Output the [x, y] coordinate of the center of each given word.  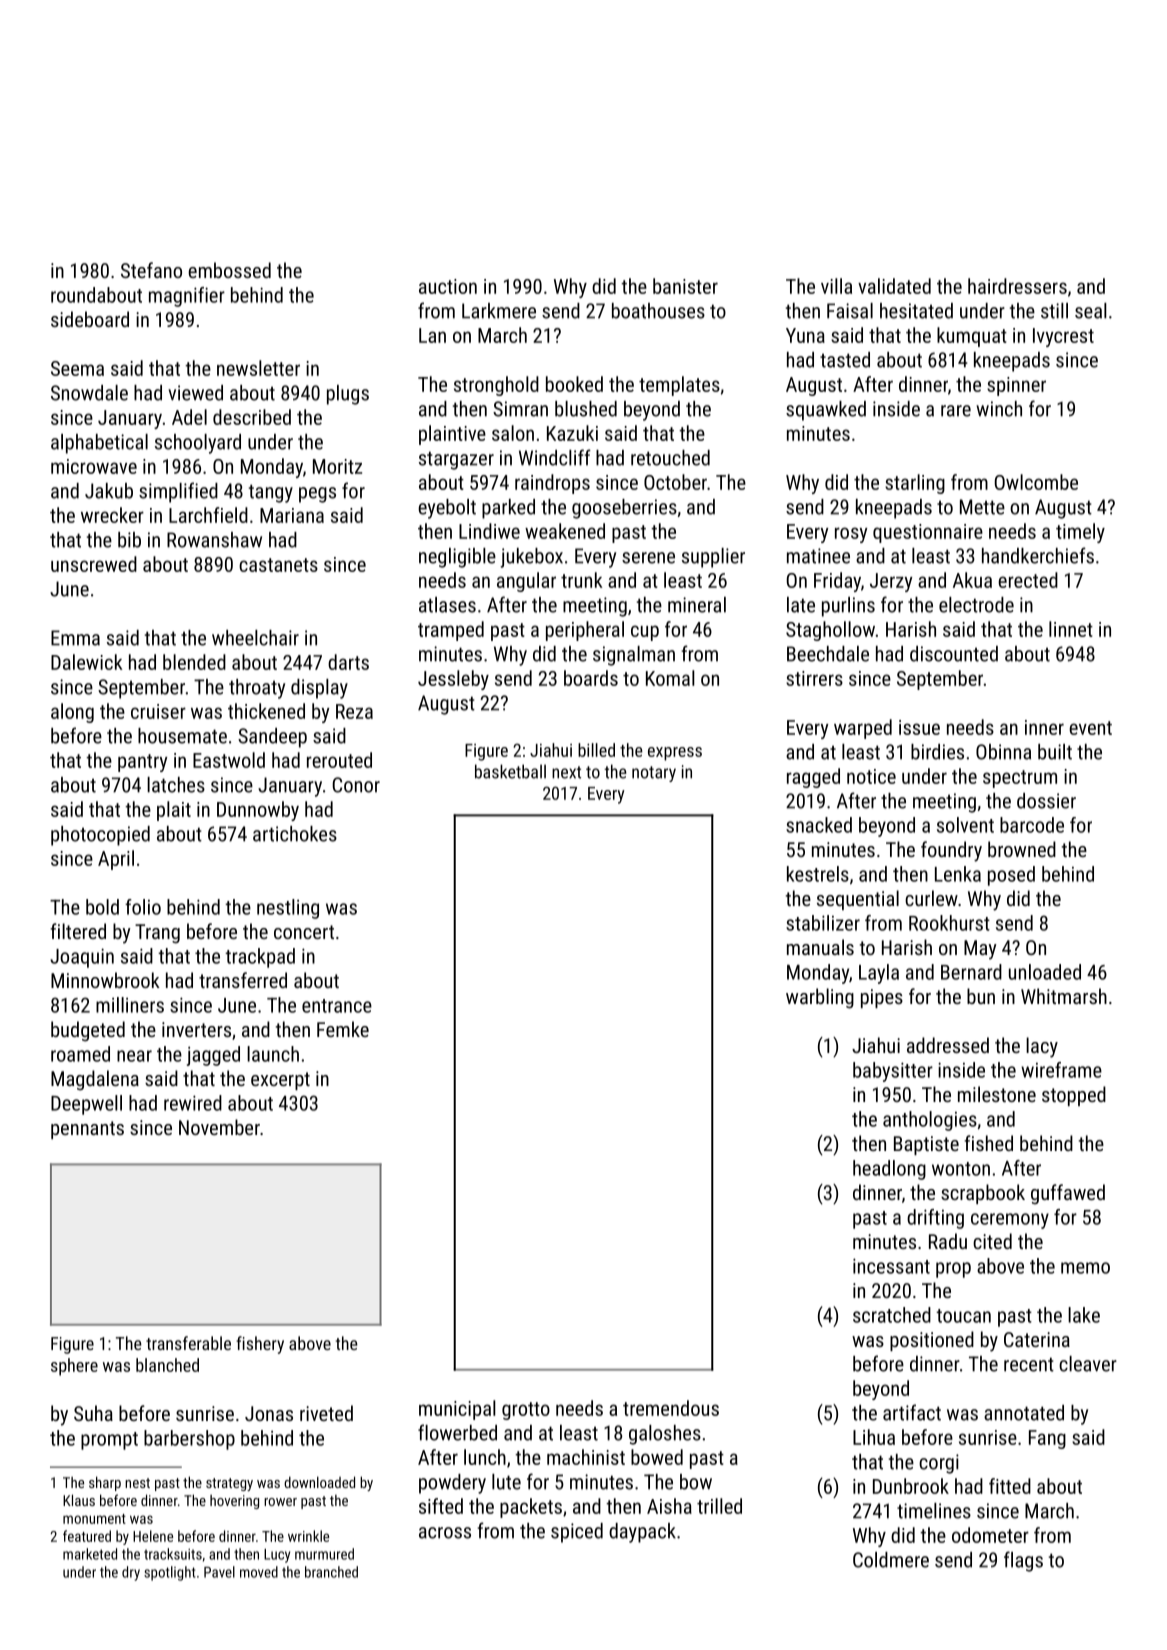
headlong [889, 1170]
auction [448, 286]
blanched [167, 1365]
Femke [343, 1029]
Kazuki [572, 433]
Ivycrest [1063, 337]
